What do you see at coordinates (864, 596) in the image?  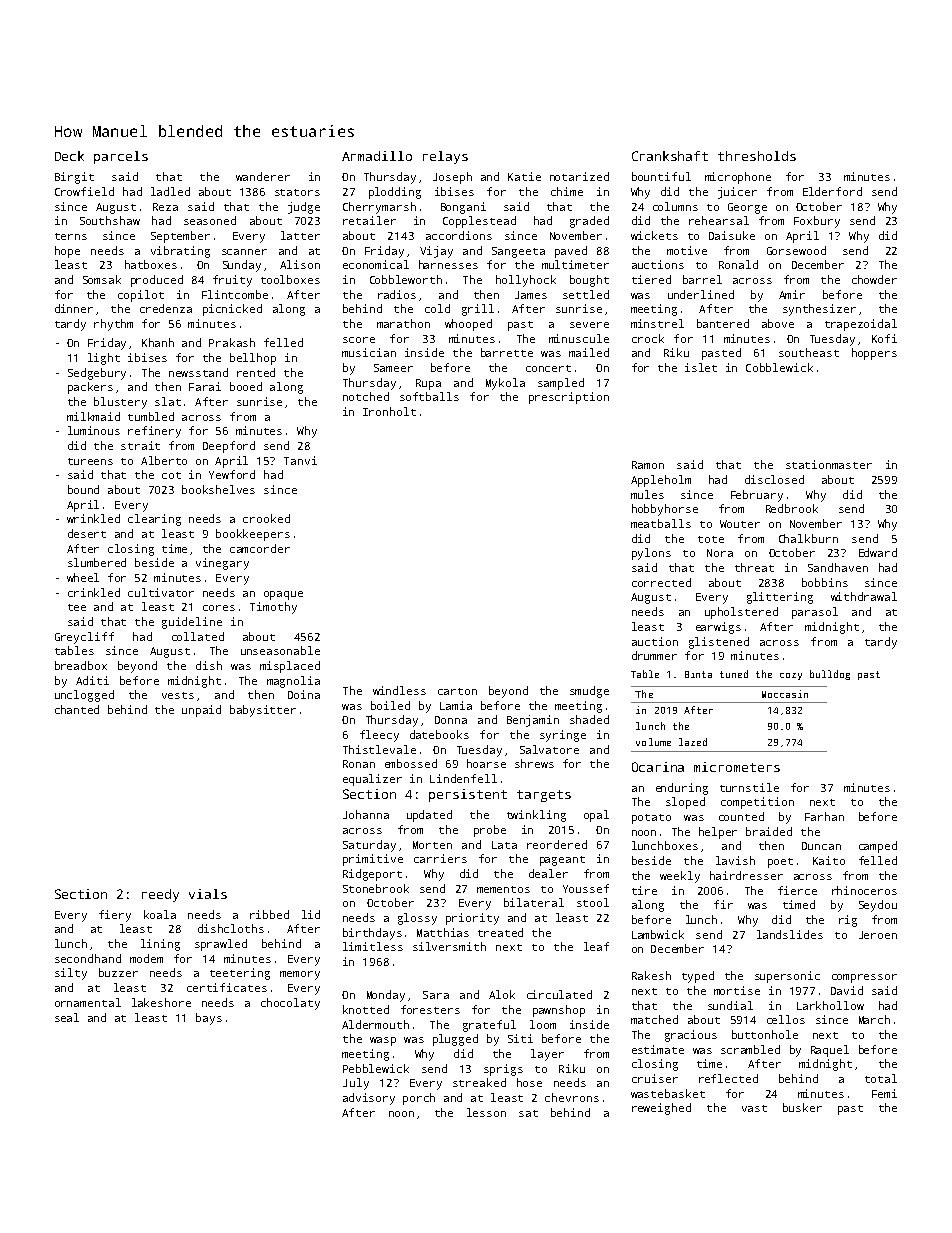 I see `withdrawal` at bounding box center [864, 596].
